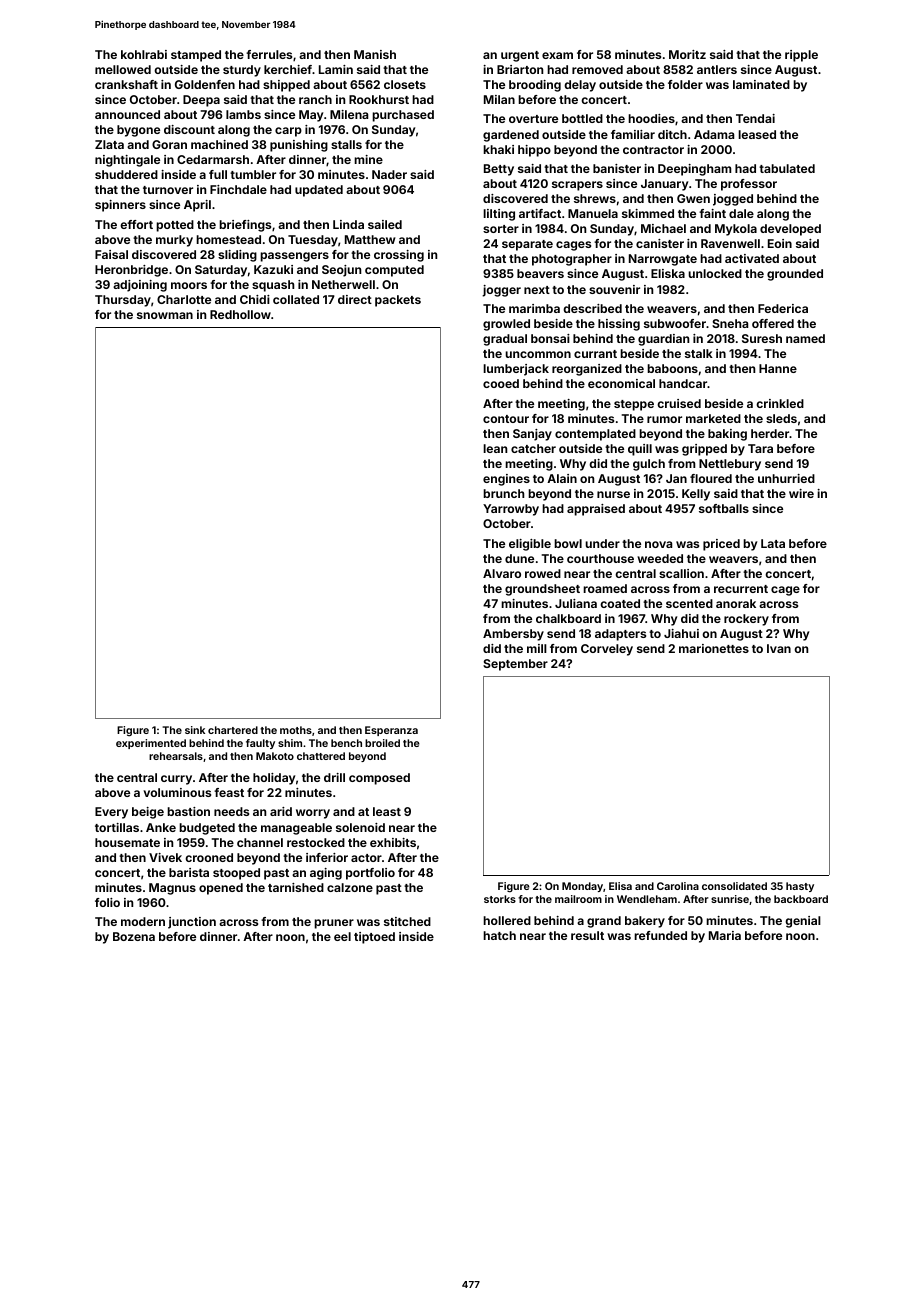 This document has width=924, height=1308. Describe the element at coordinates (620, 603) in the document. I see `coated` at that location.
